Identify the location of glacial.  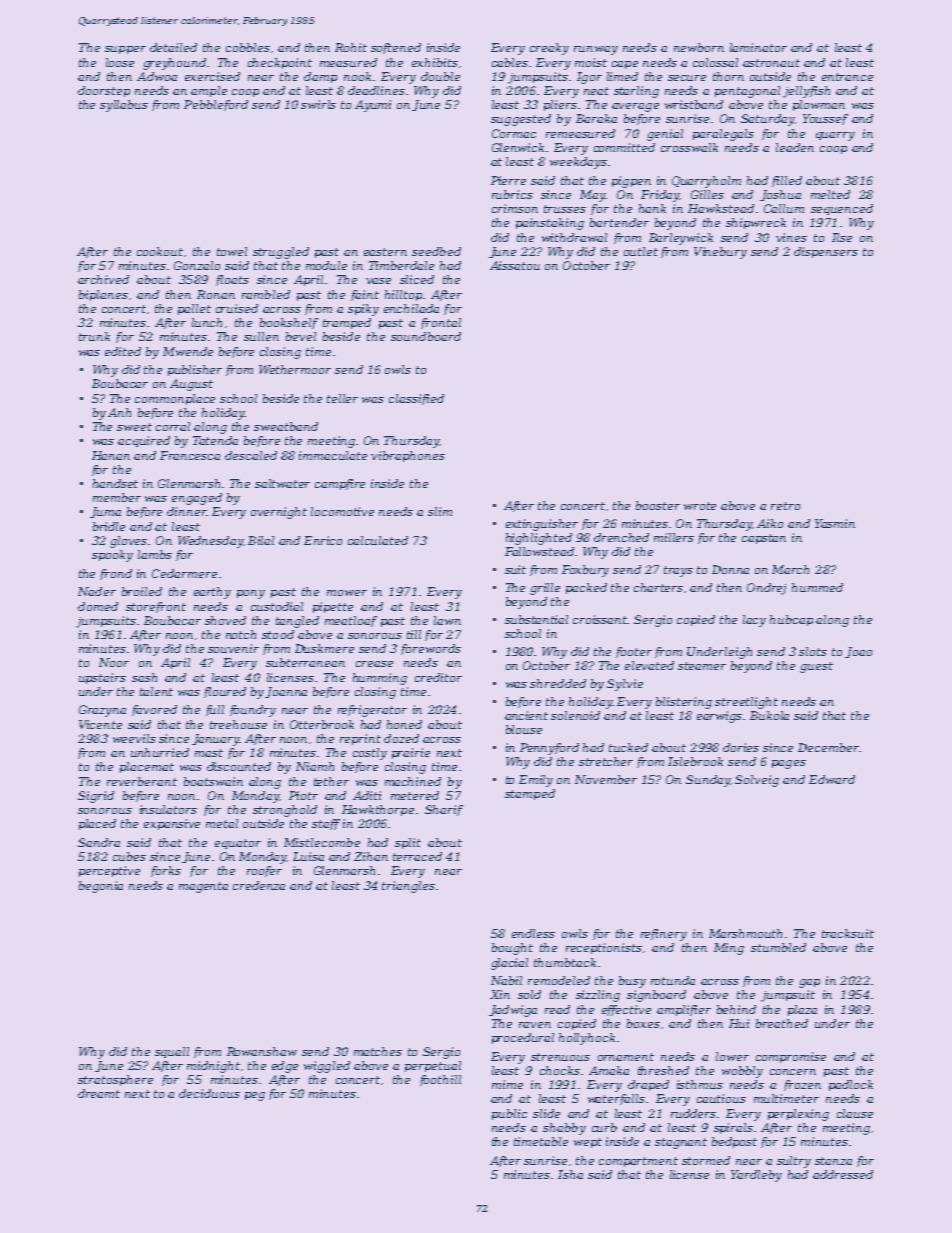
(509, 964).
